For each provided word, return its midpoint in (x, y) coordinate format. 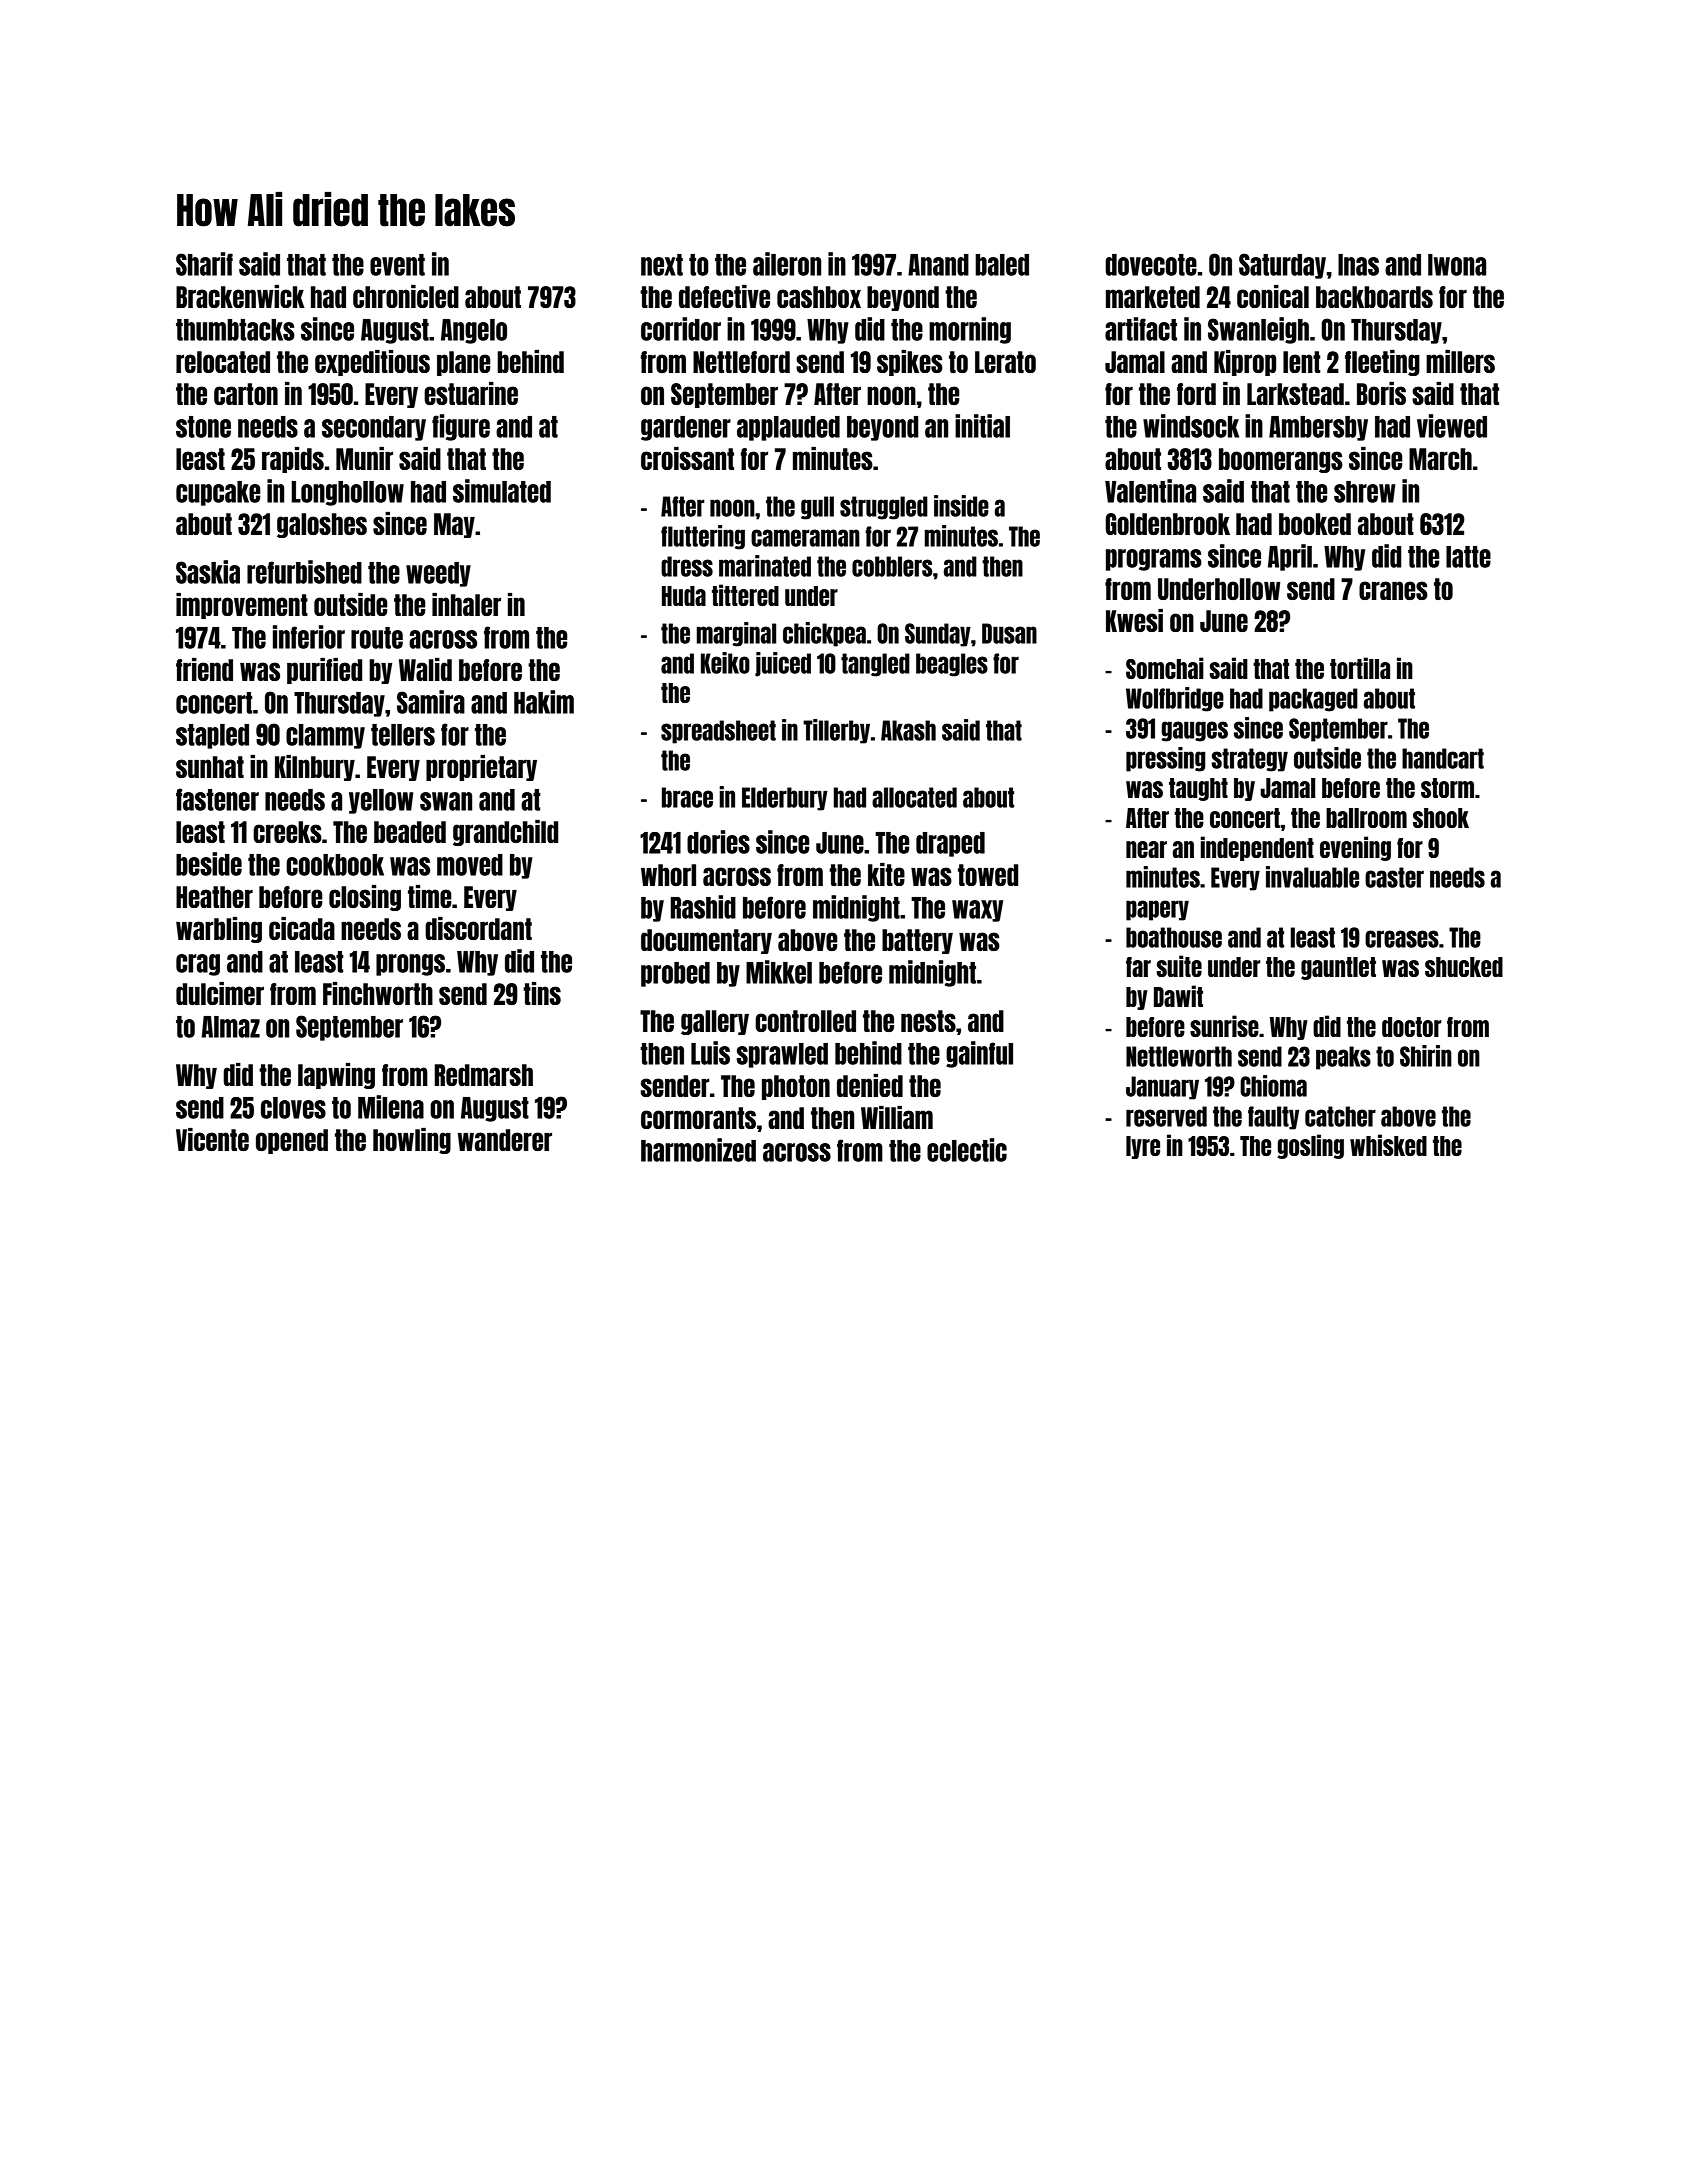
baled (1002, 265)
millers (1460, 361)
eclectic (967, 1150)
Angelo (474, 331)
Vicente (212, 1139)
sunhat (210, 767)
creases (1402, 939)
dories (718, 842)
